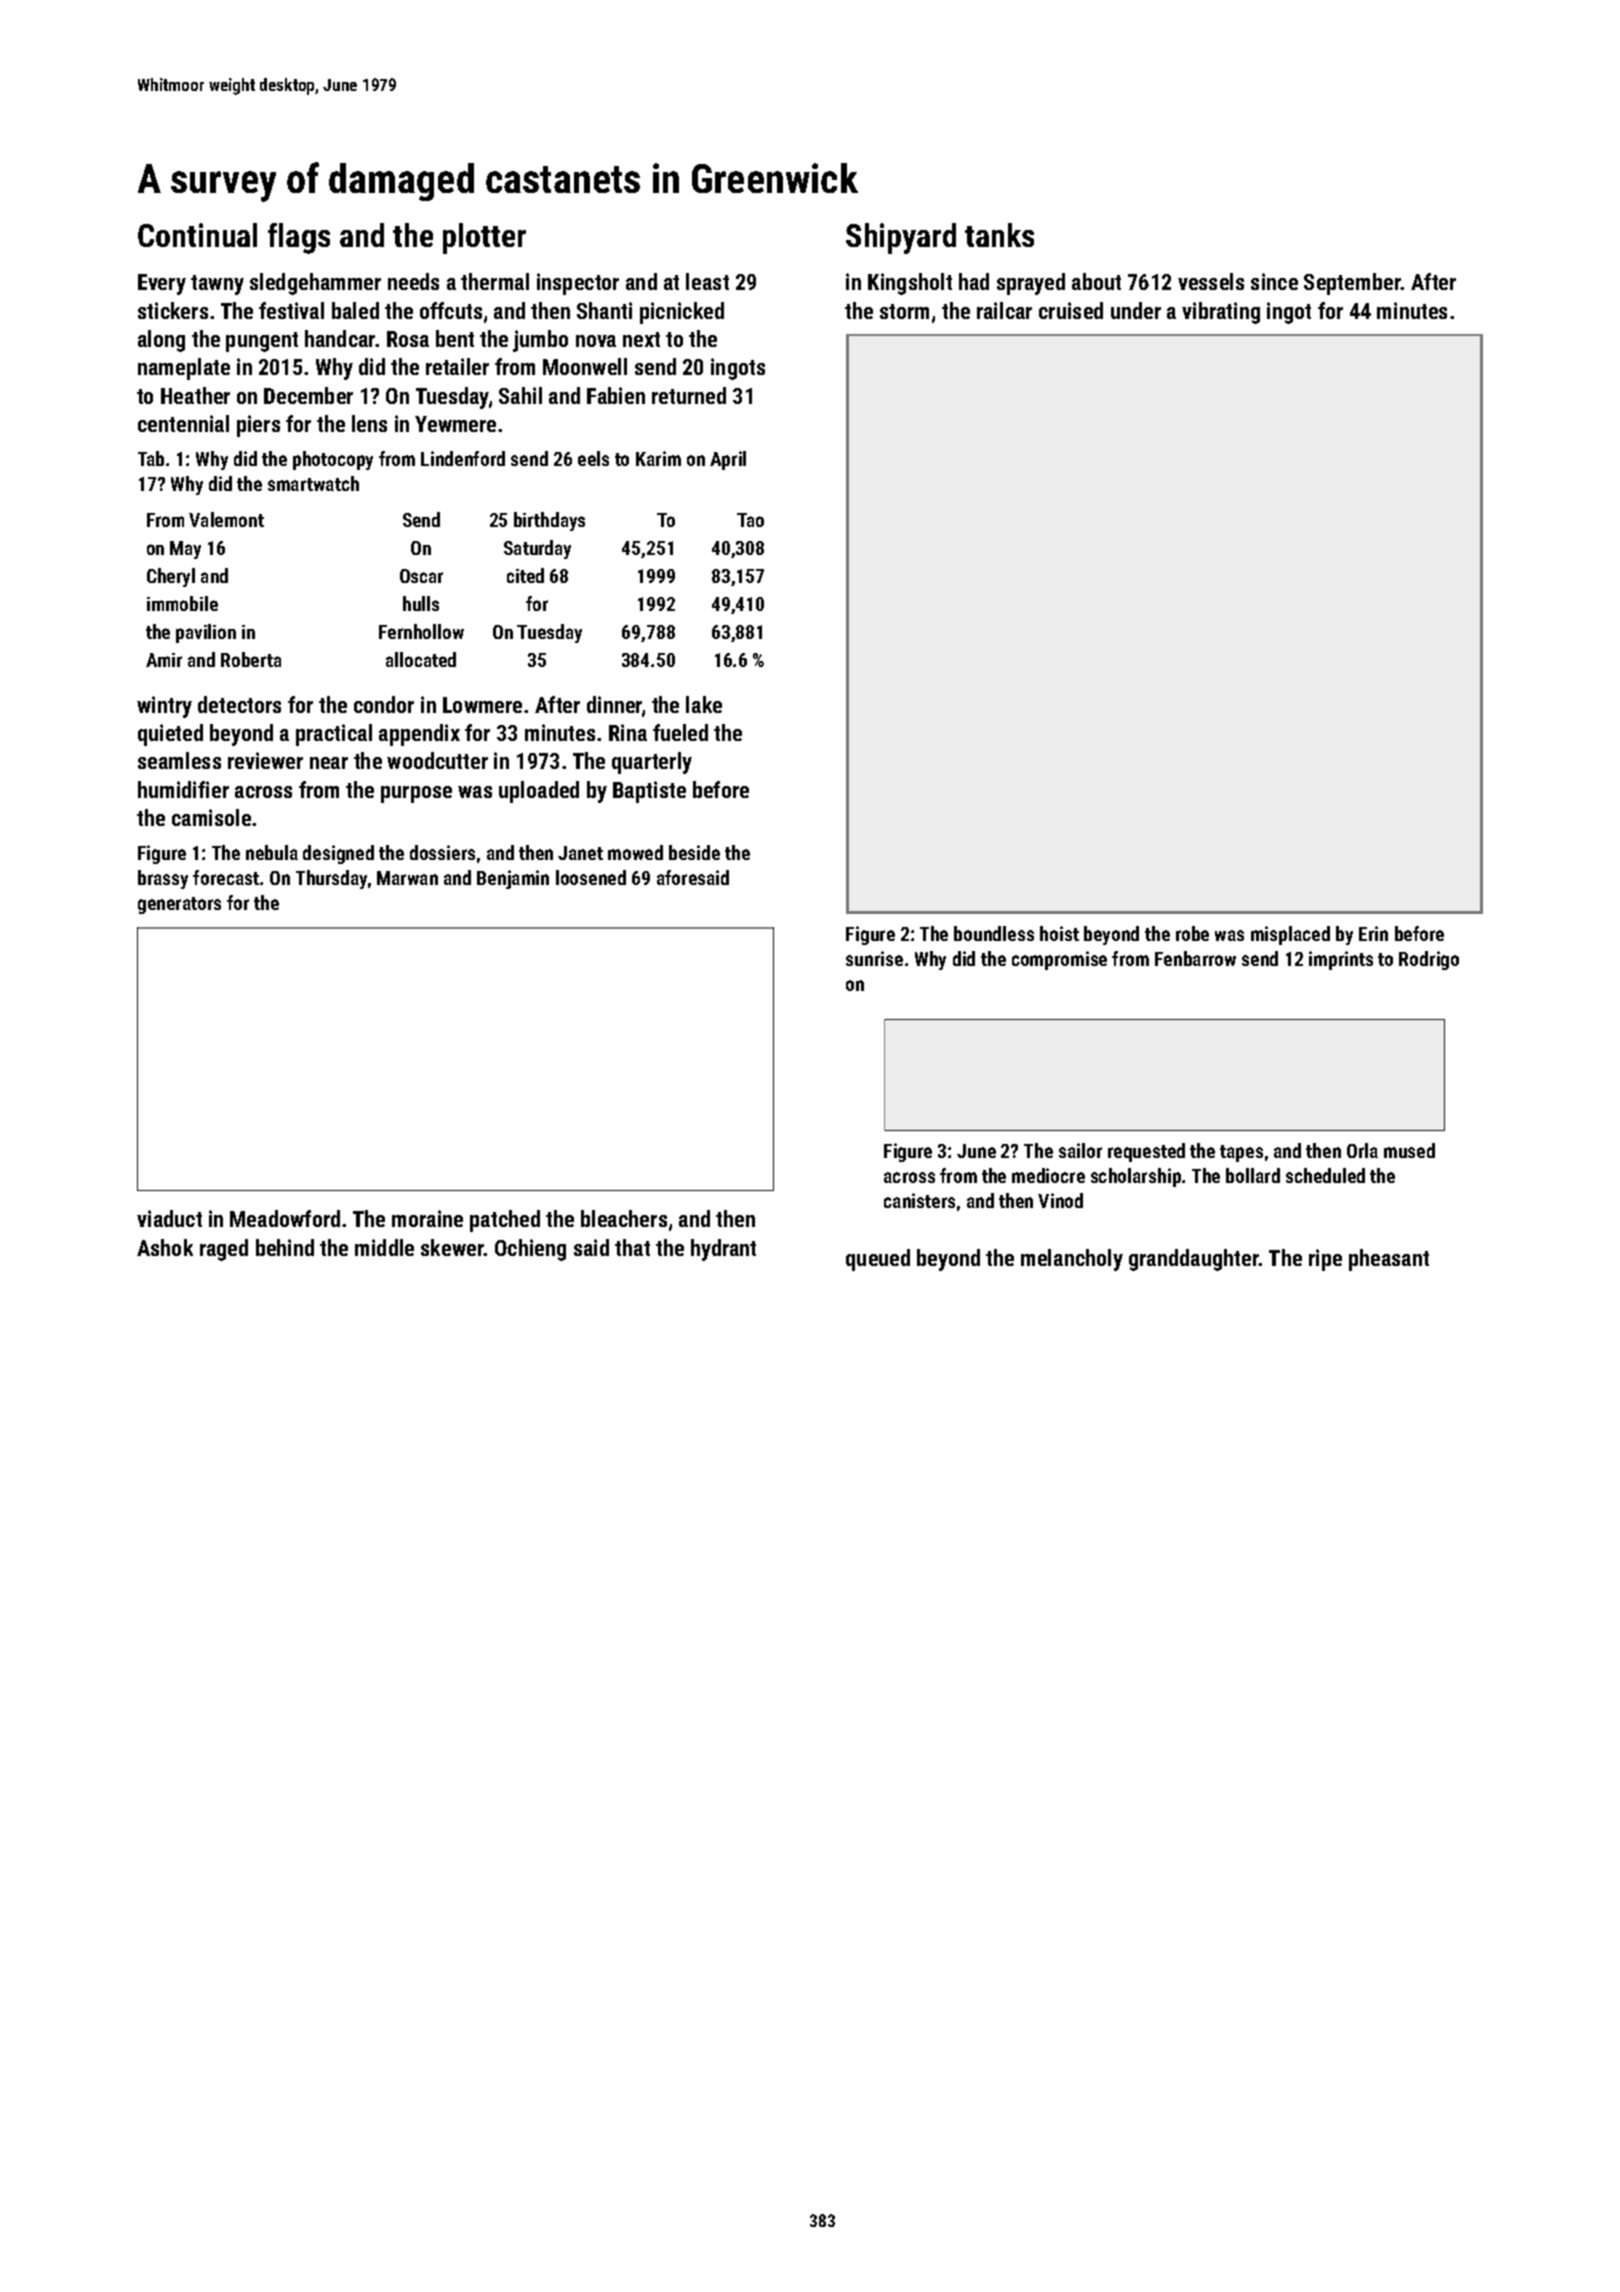 This screenshot has height=2292, width=1620. Describe the element at coordinates (1429, 960) in the screenshot. I see `Rodrigo` at that location.
